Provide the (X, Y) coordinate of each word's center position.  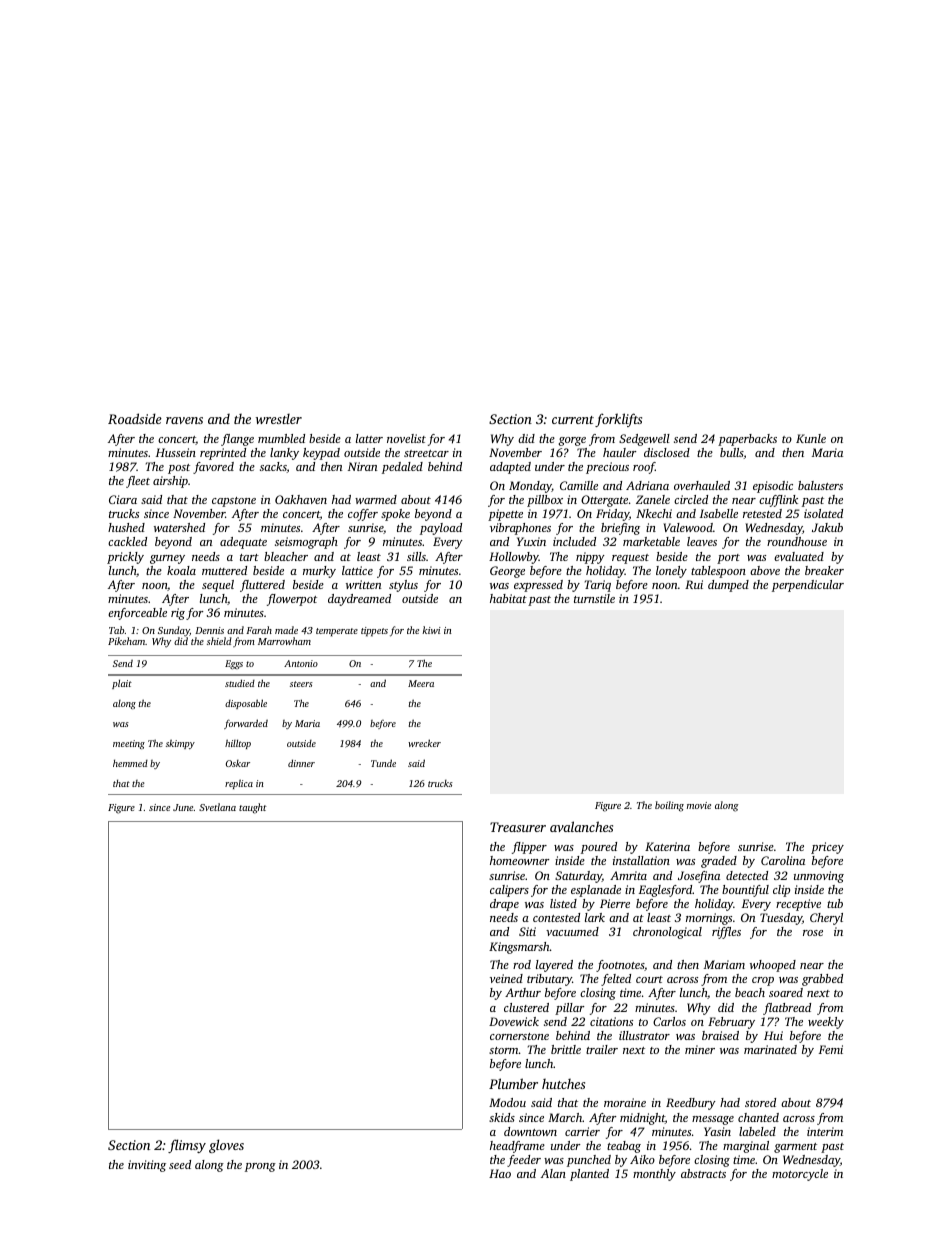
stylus (403, 586)
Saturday (578, 877)
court (649, 979)
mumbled (281, 438)
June (183, 807)
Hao (500, 1173)
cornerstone (519, 1036)
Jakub (827, 527)
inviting (147, 1166)
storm (504, 1050)
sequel (218, 586)
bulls (732, 453)
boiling (669, 806)
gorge (572, 441)
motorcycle (800, 1175)
